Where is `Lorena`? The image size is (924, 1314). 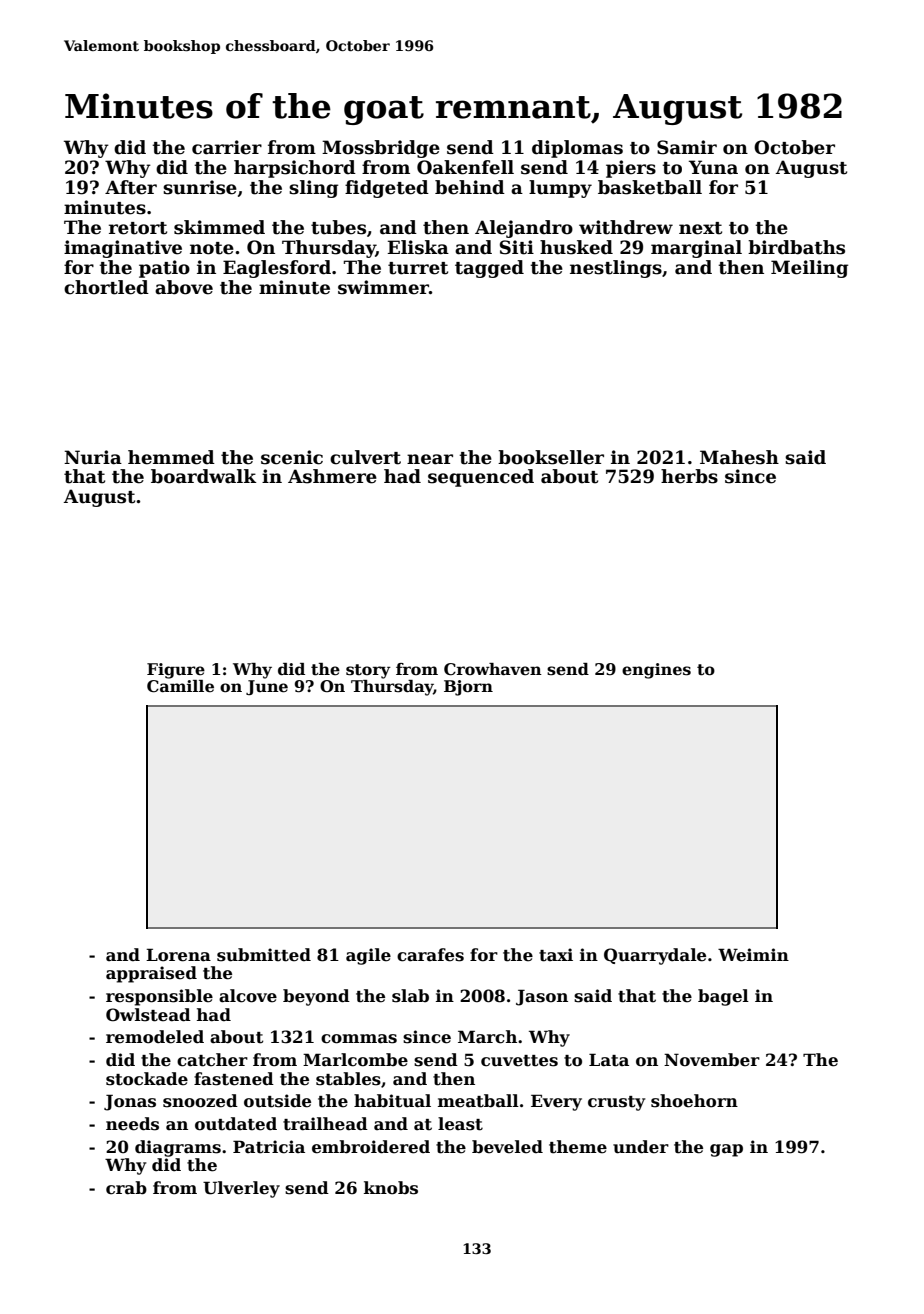
Lorena is located at coordinates (178, 955).
